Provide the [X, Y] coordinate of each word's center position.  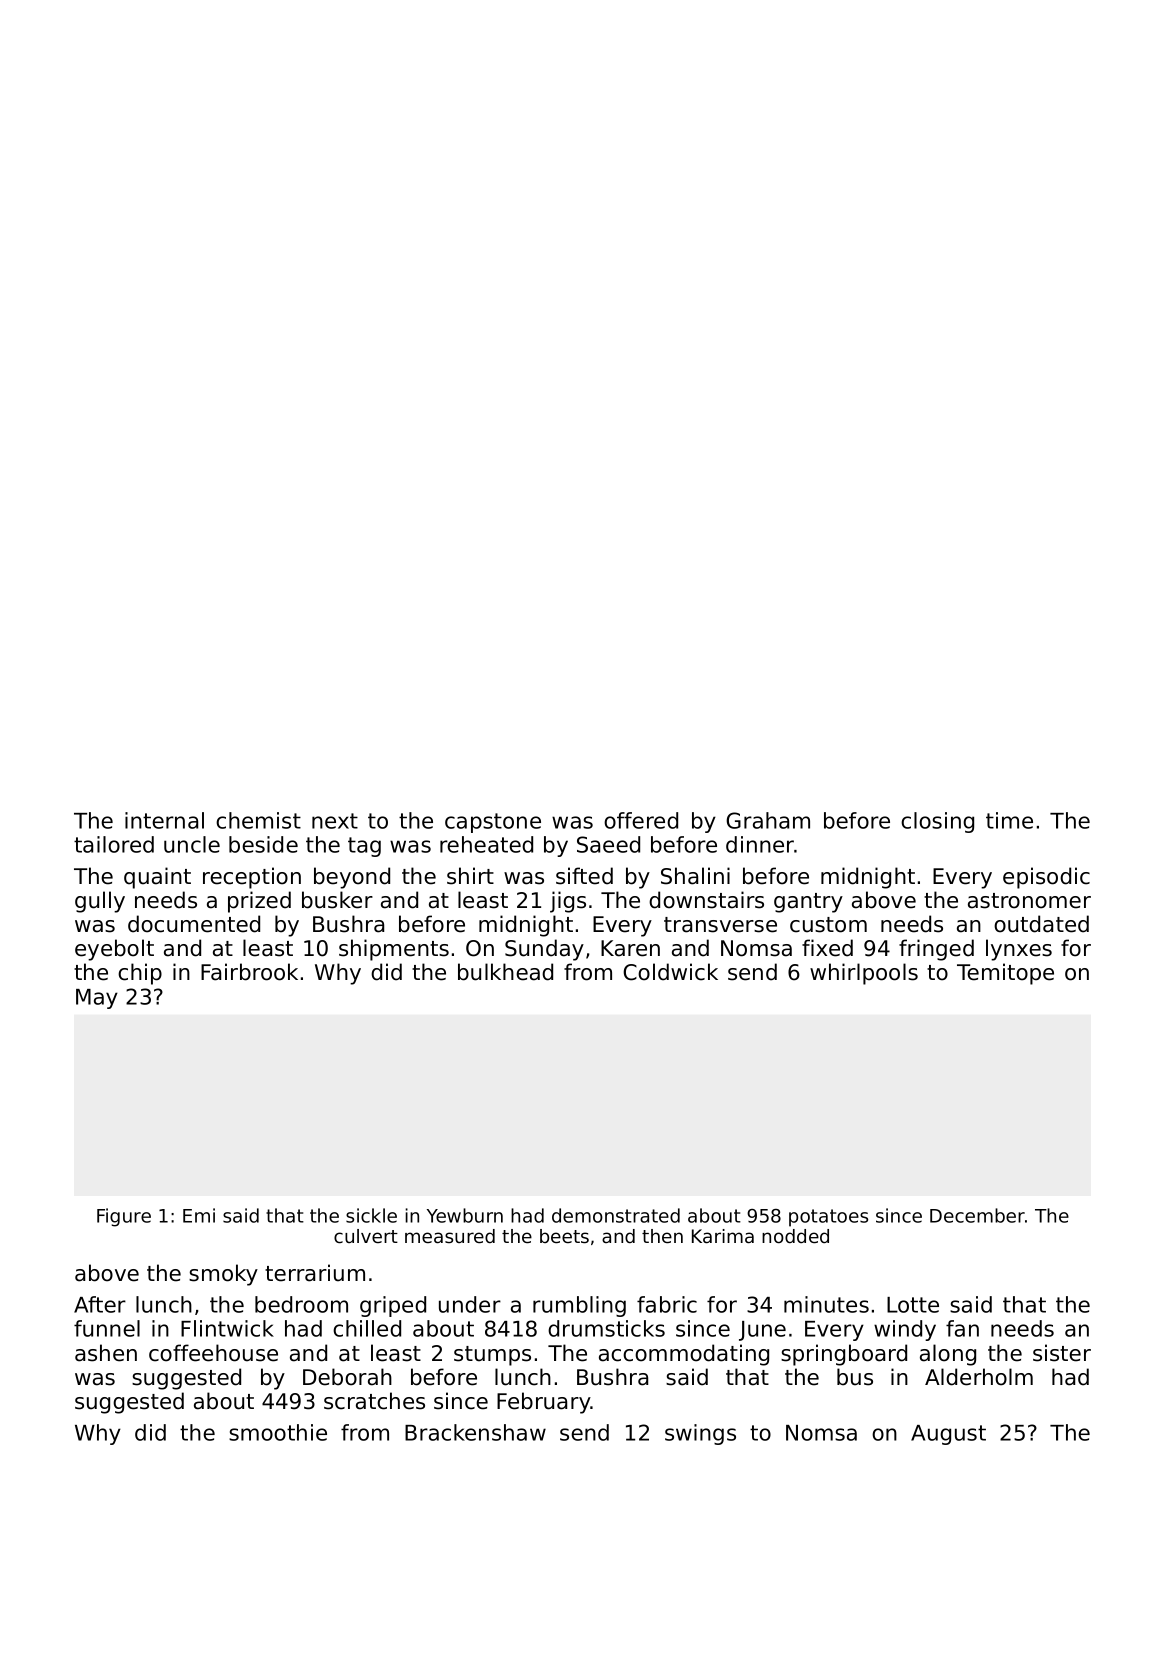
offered [641, 820]
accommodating [684, 1355]
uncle [192, 844]
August [948, 1435]
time [1009, 820]
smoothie [278, 1432]
